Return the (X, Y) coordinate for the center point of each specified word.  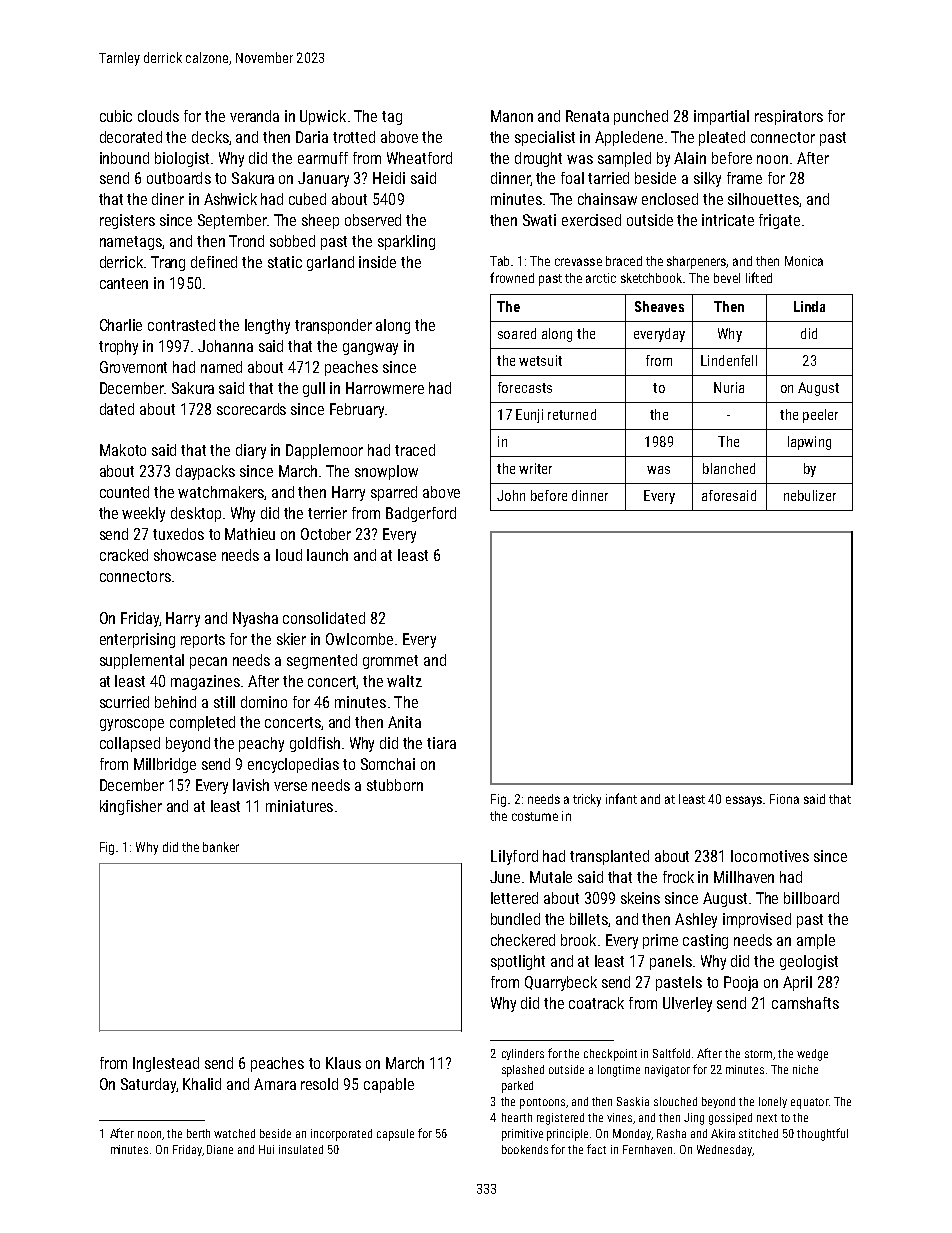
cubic (116, 116)
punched (641, 117)
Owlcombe (359, 639)
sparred (394, 493)
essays (744, 801)
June (505, 877)
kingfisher (131, 807)
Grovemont (133, 367)
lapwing (809, 443)
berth (198, 1133)
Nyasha (255, 619)
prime (660, 941)
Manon (512, 116)
